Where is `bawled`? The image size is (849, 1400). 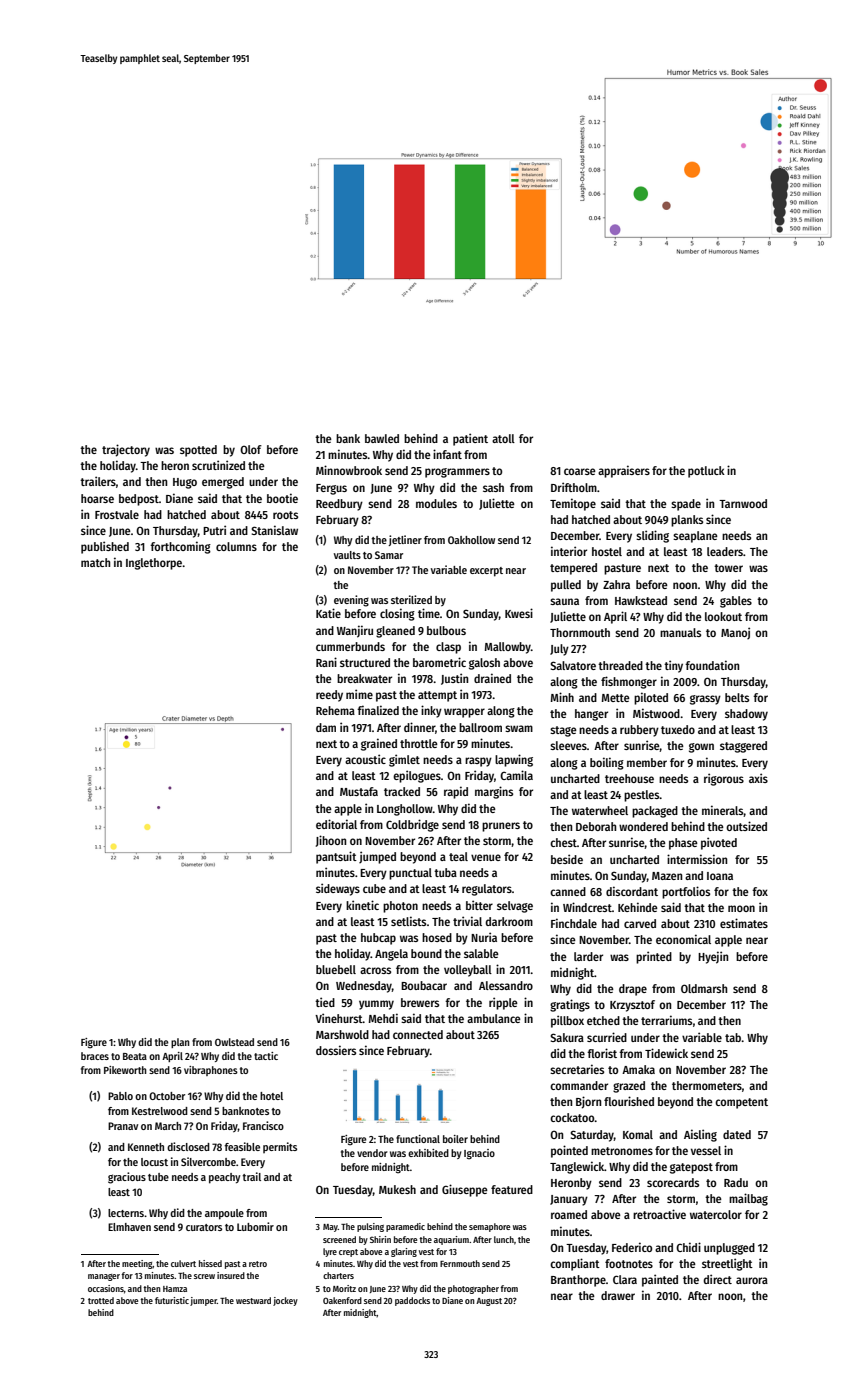
bawled is located at coordinates (382, 438).
